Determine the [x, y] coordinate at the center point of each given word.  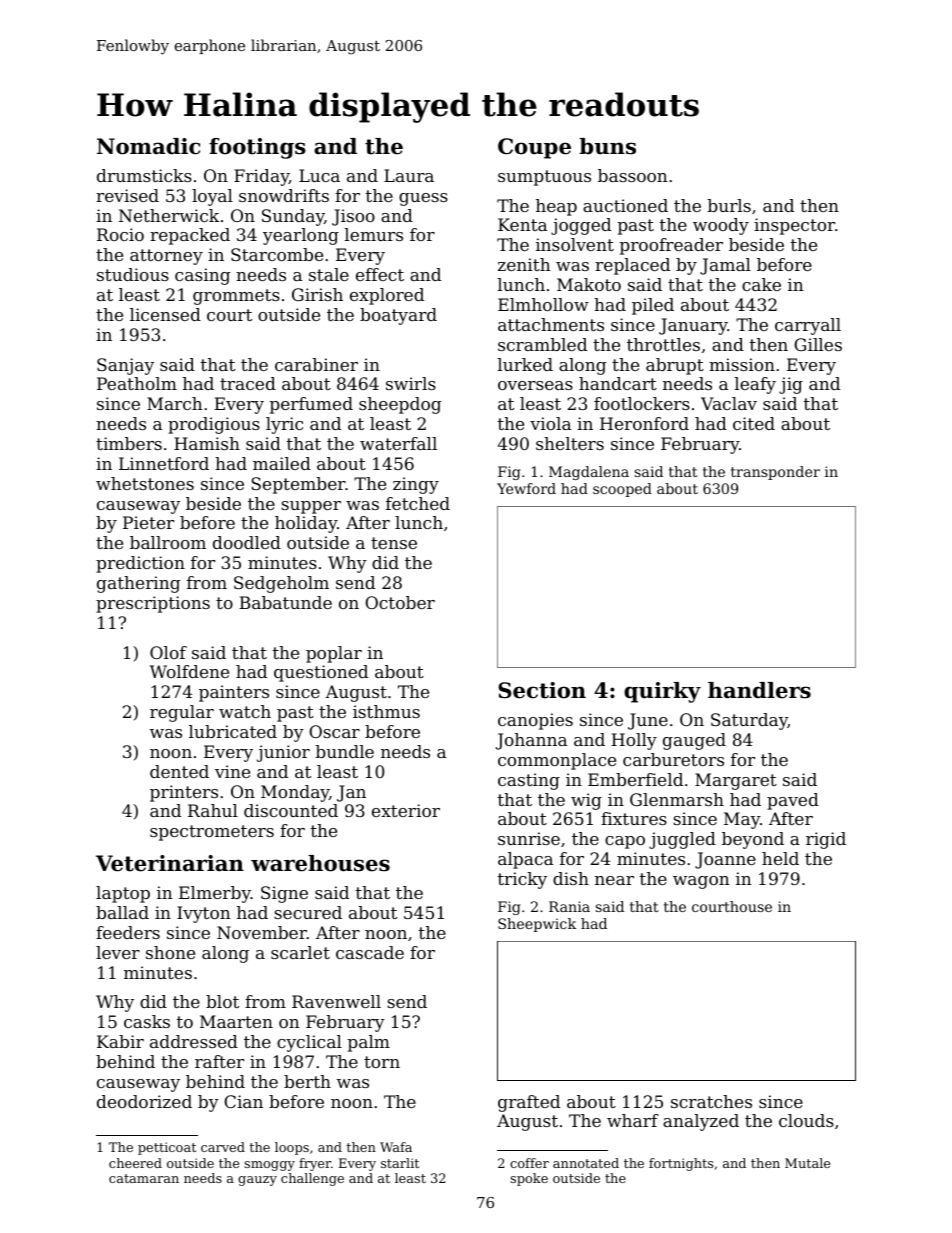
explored [387, 296]
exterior [406, 810]
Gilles [818, 344]
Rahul [213, 810]
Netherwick [169, 215]
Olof [168, 652]
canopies [535, 721]
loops [292, 1148]
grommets [236, 297]
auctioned [625, 205]
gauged [694, 741]
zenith [524, 264]
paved [793, 801]
